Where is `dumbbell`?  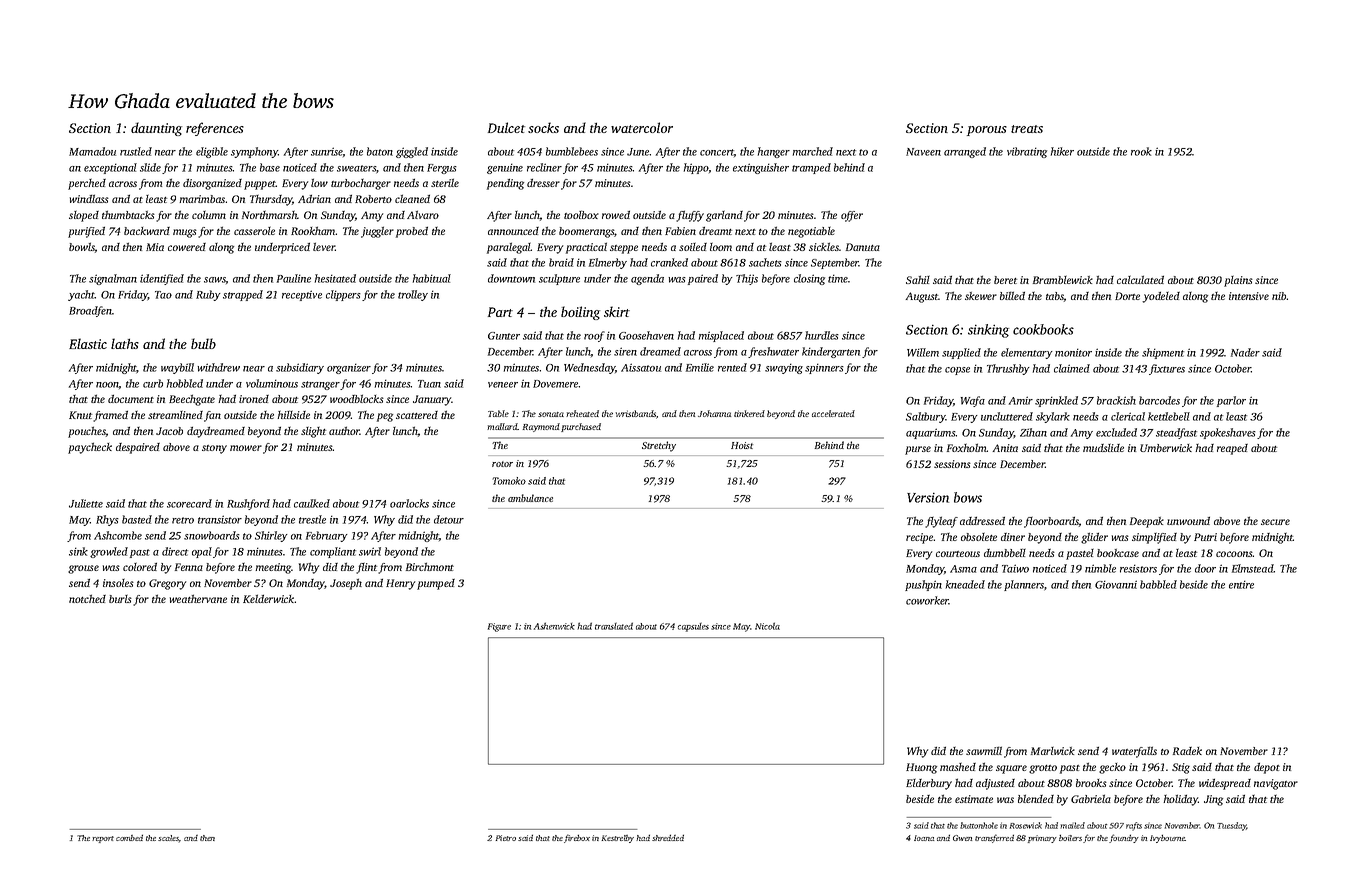
dumbbell is located at coordinates (1005, 552).
